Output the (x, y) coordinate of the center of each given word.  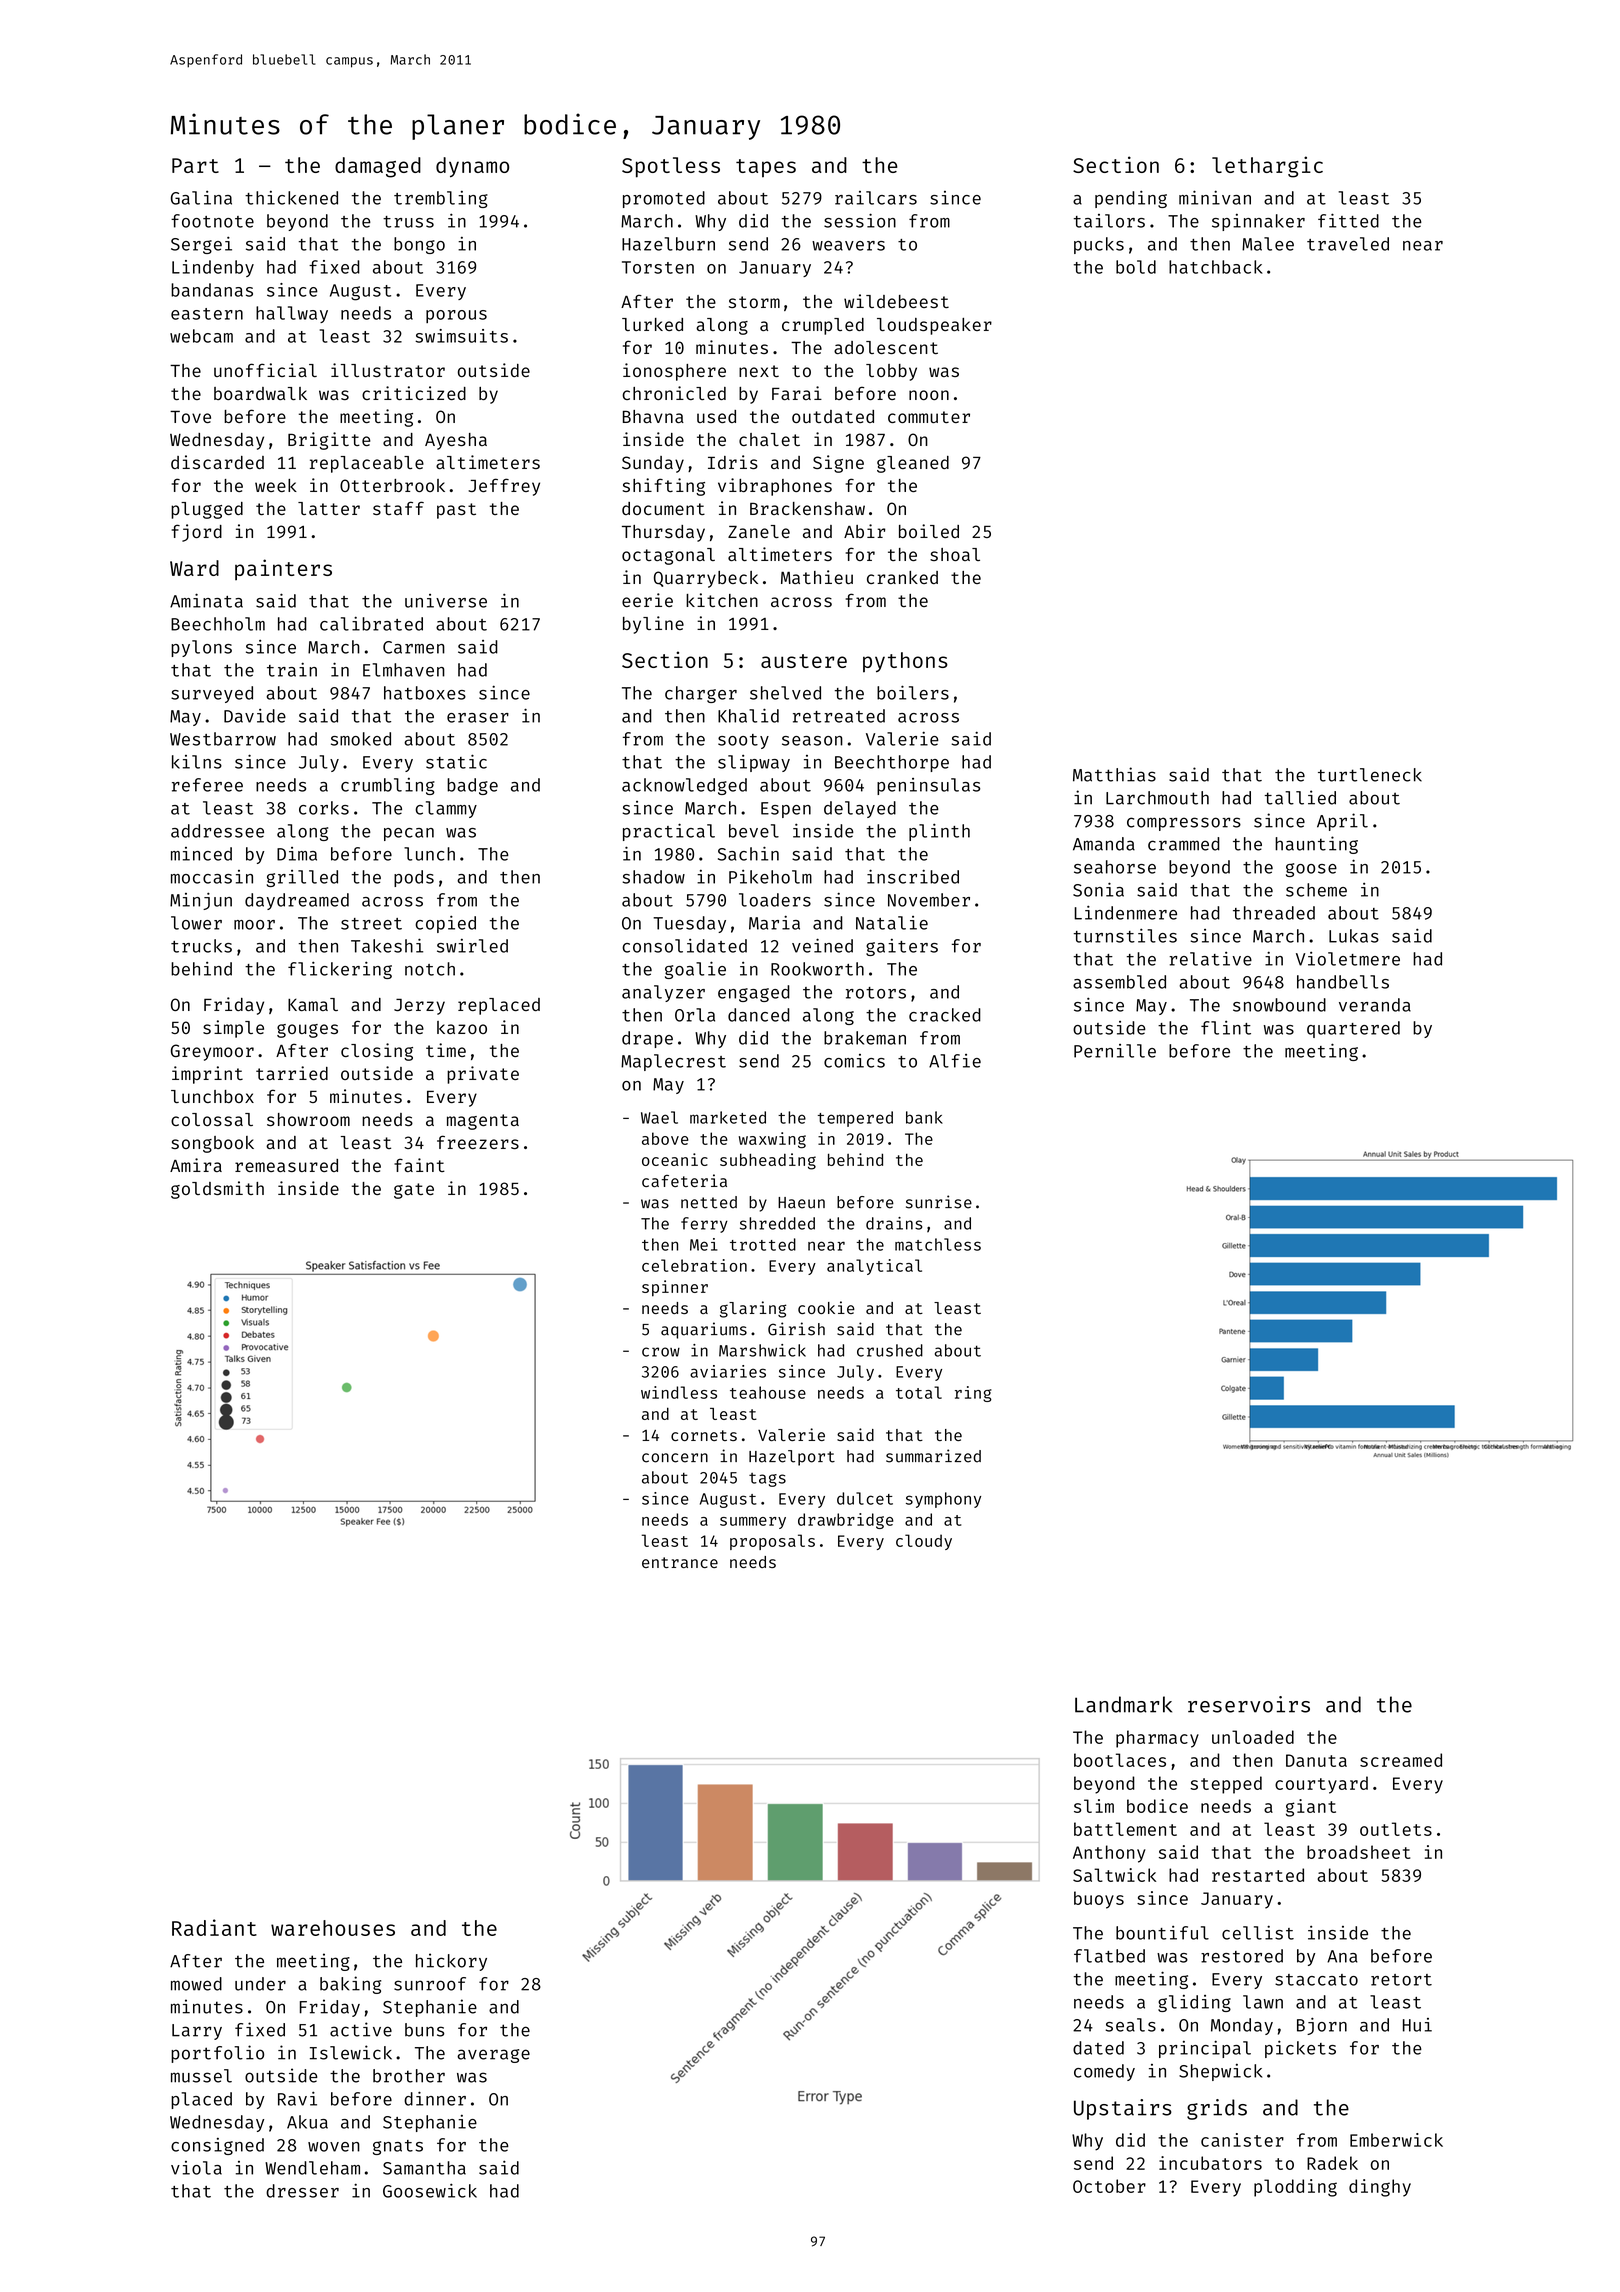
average (493, 2056)
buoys (1099, 1900)
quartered (1353, 1029)
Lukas (1354, 936)
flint (1226, 1028)
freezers (478, 1142)
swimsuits (461, 336)
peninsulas (928, 786)
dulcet (865, 1498)
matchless (938, 1244)
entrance (680, 1562)
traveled (1348, 244)
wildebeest (896, 301)
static (456, 761)
